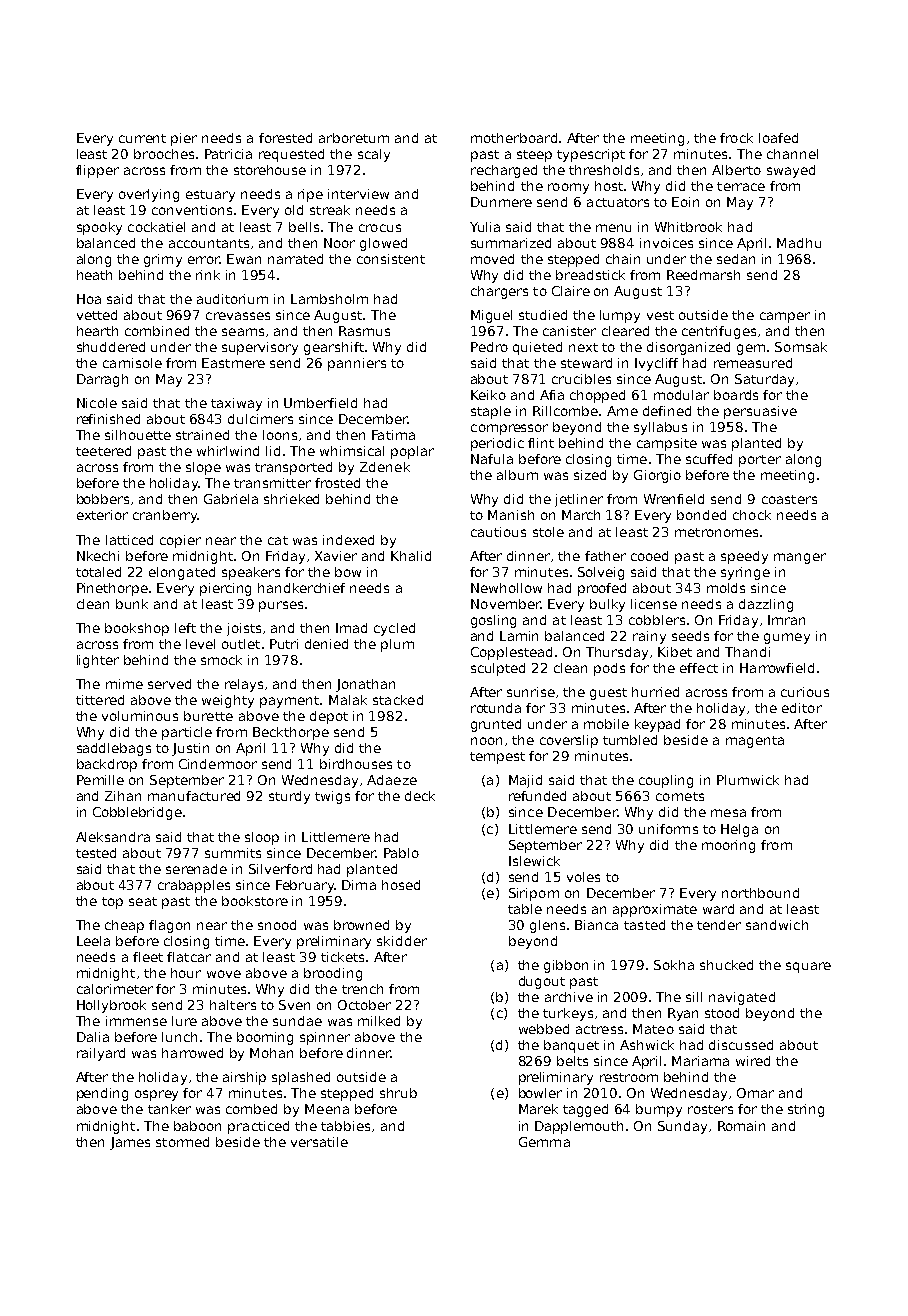  What do you see at coordinates (359, 885) in the image?
I see `Dima` at bounding box center [359, 885].
